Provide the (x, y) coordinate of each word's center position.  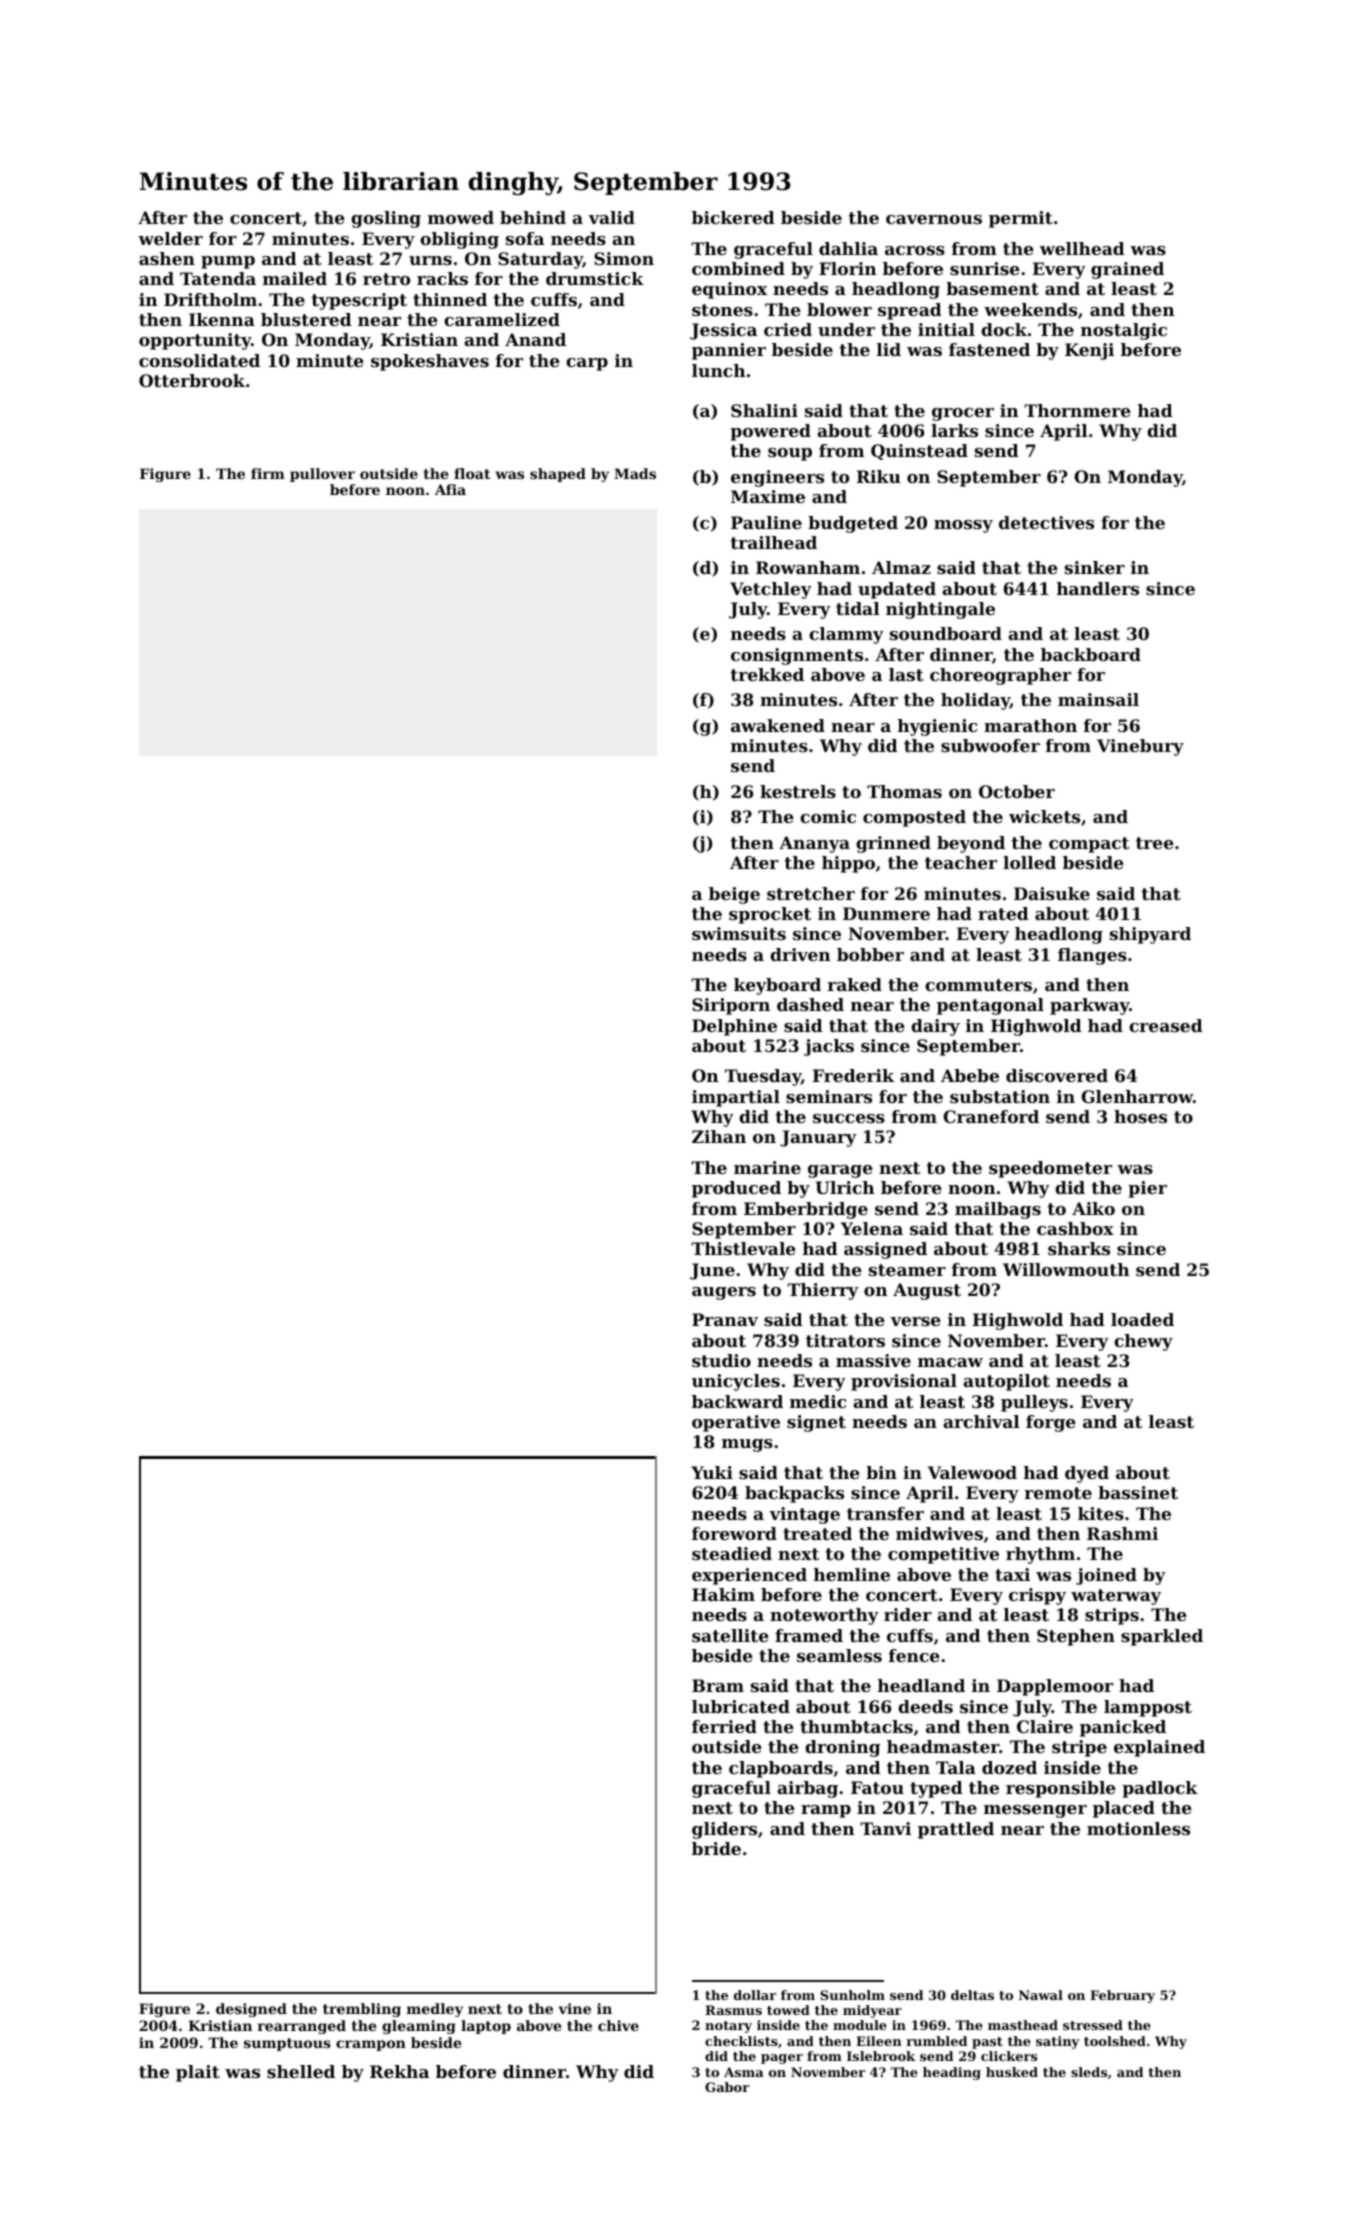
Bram (718, 1685)
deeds (925, 1706)
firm (268, 473)
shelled (301, 2071)
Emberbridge (806, 1210)
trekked (767, 674)
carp (587, 364)
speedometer (1050, 1169)
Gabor (727, 2087)
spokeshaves (430, 362)
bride (716, 1848)
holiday (975, 701)
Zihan (719, 1136)
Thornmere (1077, 410)
